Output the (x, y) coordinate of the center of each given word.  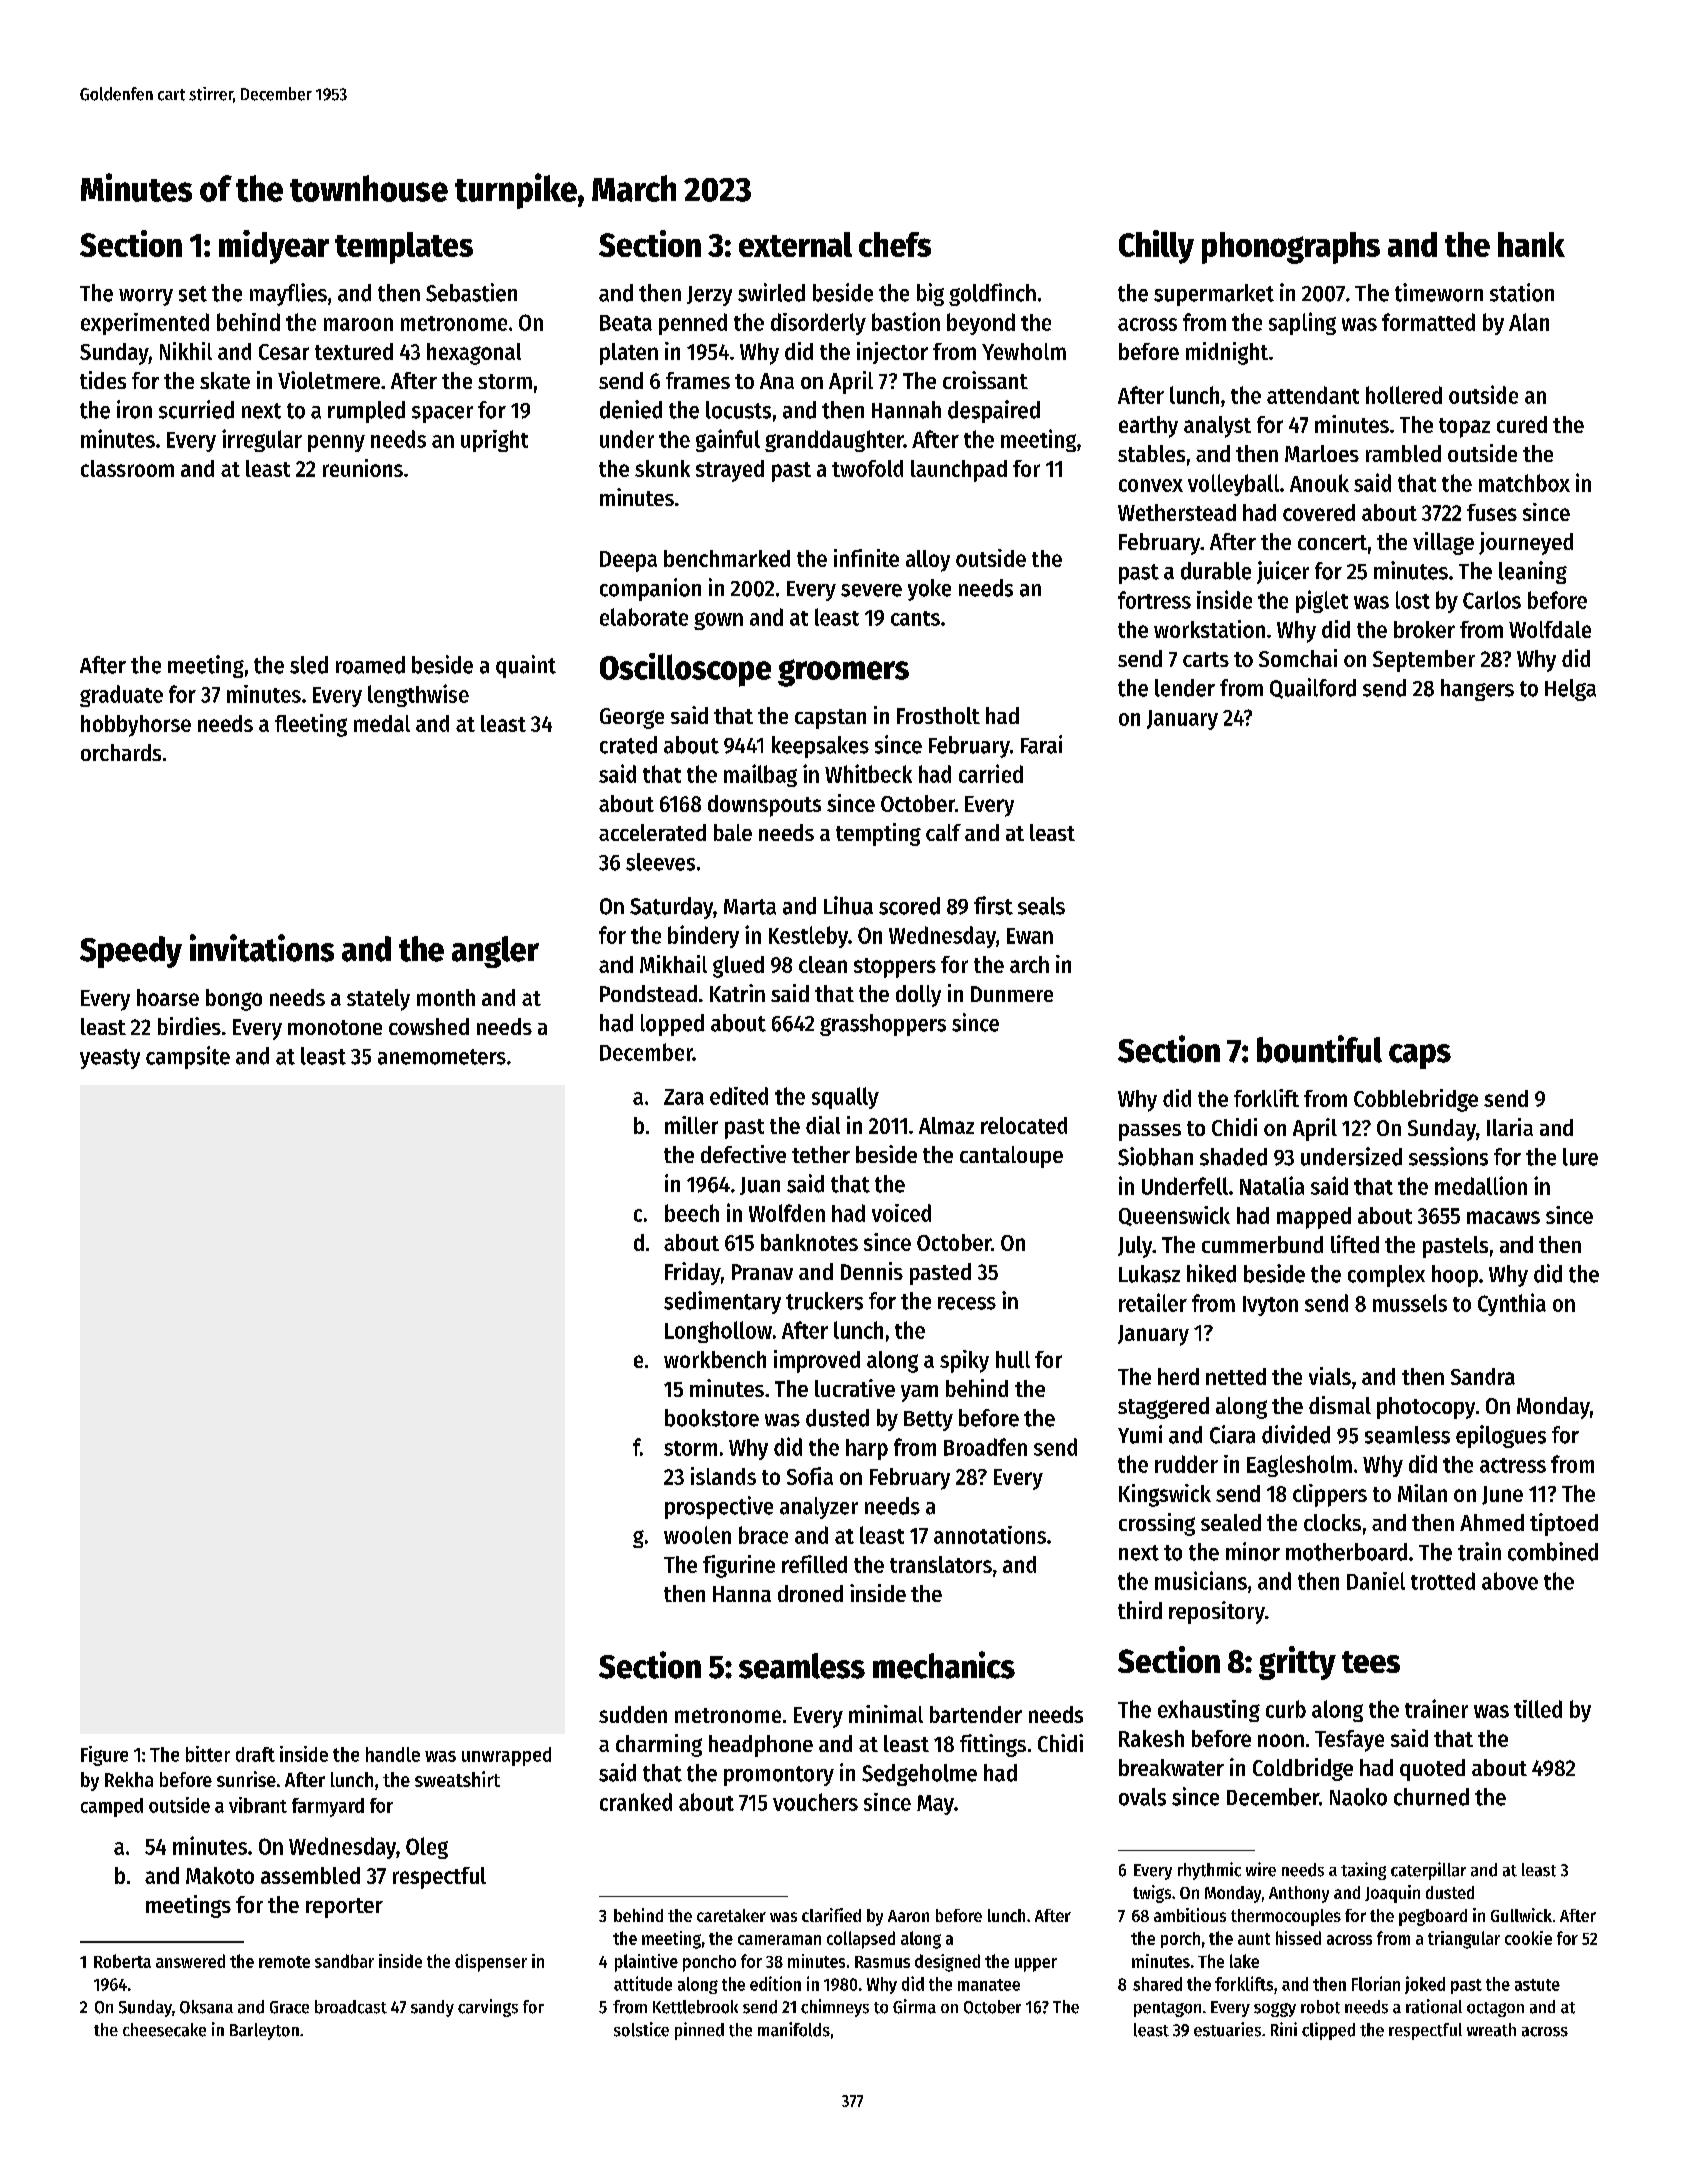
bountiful (1319, 1049)
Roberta (122, 1961)
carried (991, 773)
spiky (964, 1361)
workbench (715, 1359)
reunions (363, 468)
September (1424, 661)
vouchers (815, 1802)
